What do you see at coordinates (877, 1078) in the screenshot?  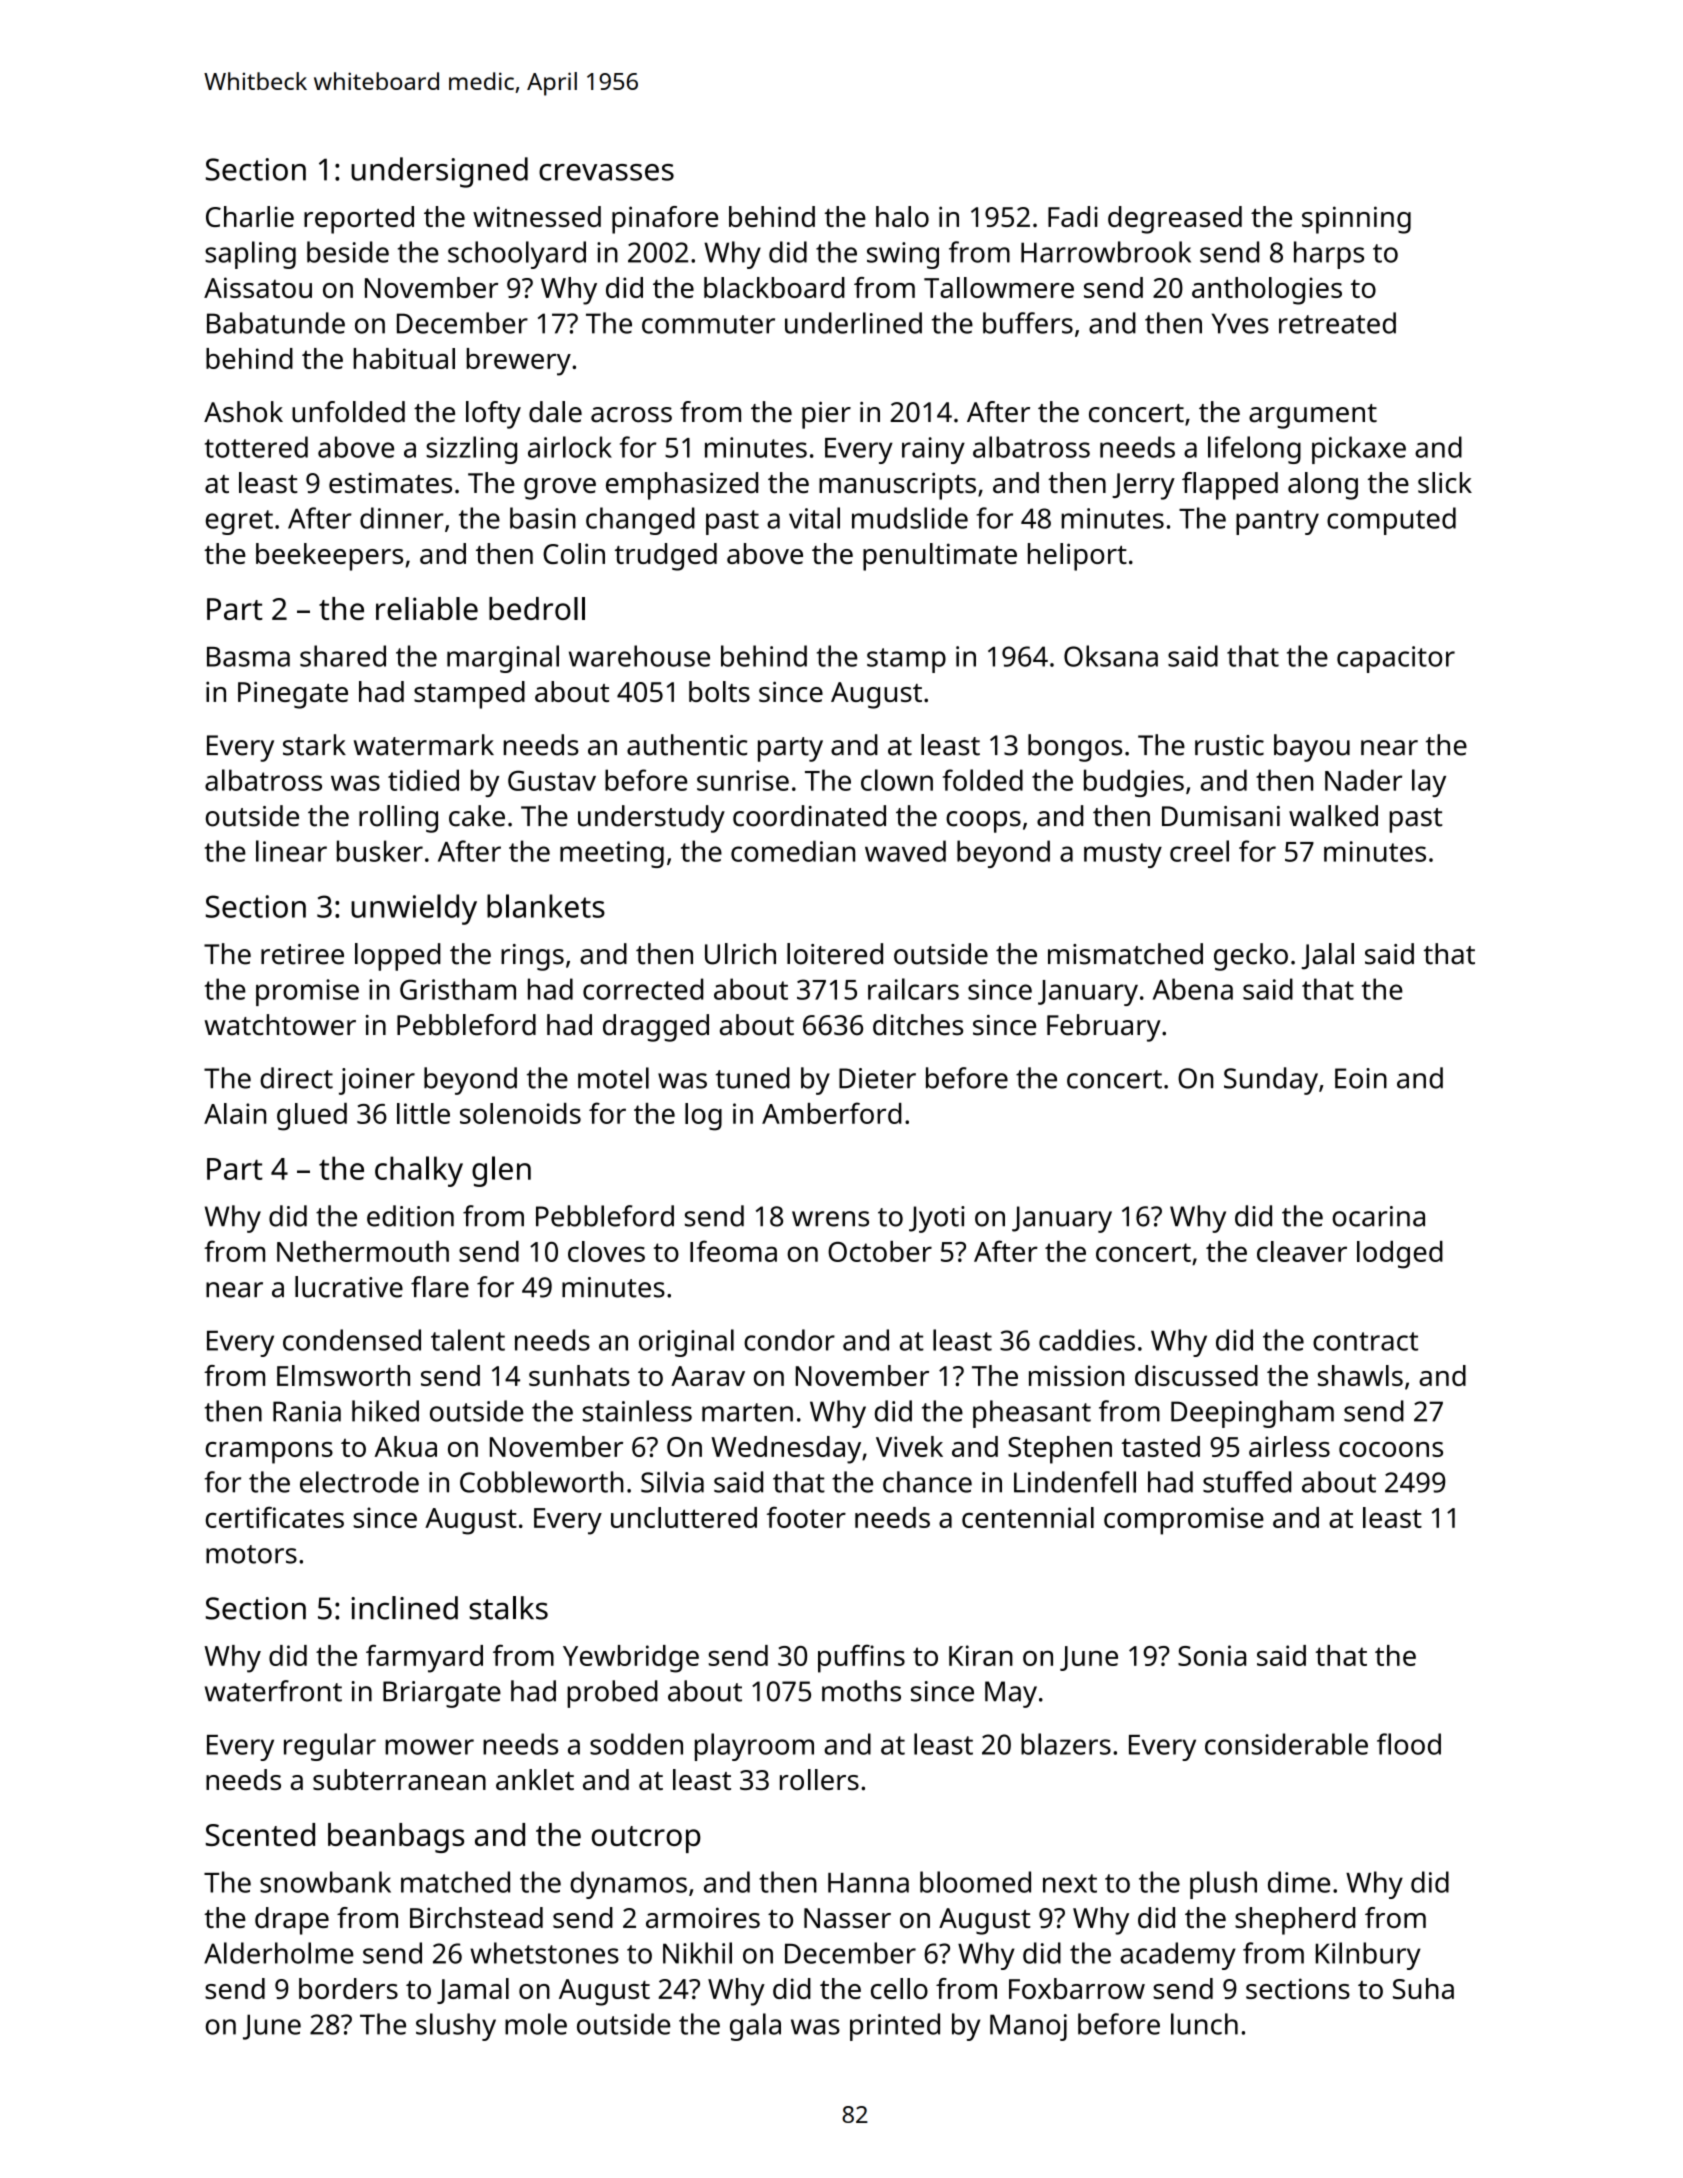 I see `Dieter` at bounding box center [877, 1078].
